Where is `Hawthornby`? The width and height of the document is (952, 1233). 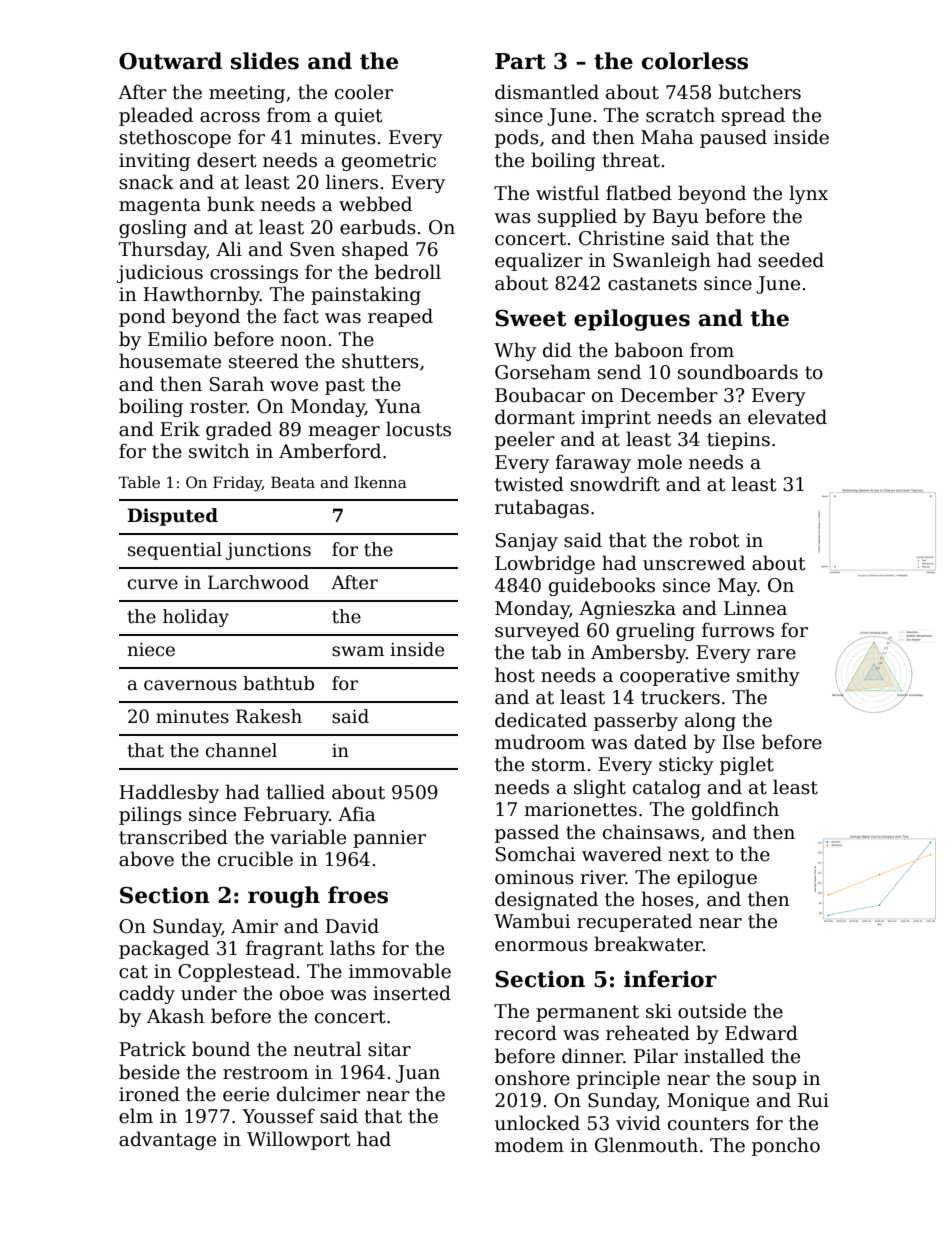
Hawthornby is located at coordinates (201, 295).
